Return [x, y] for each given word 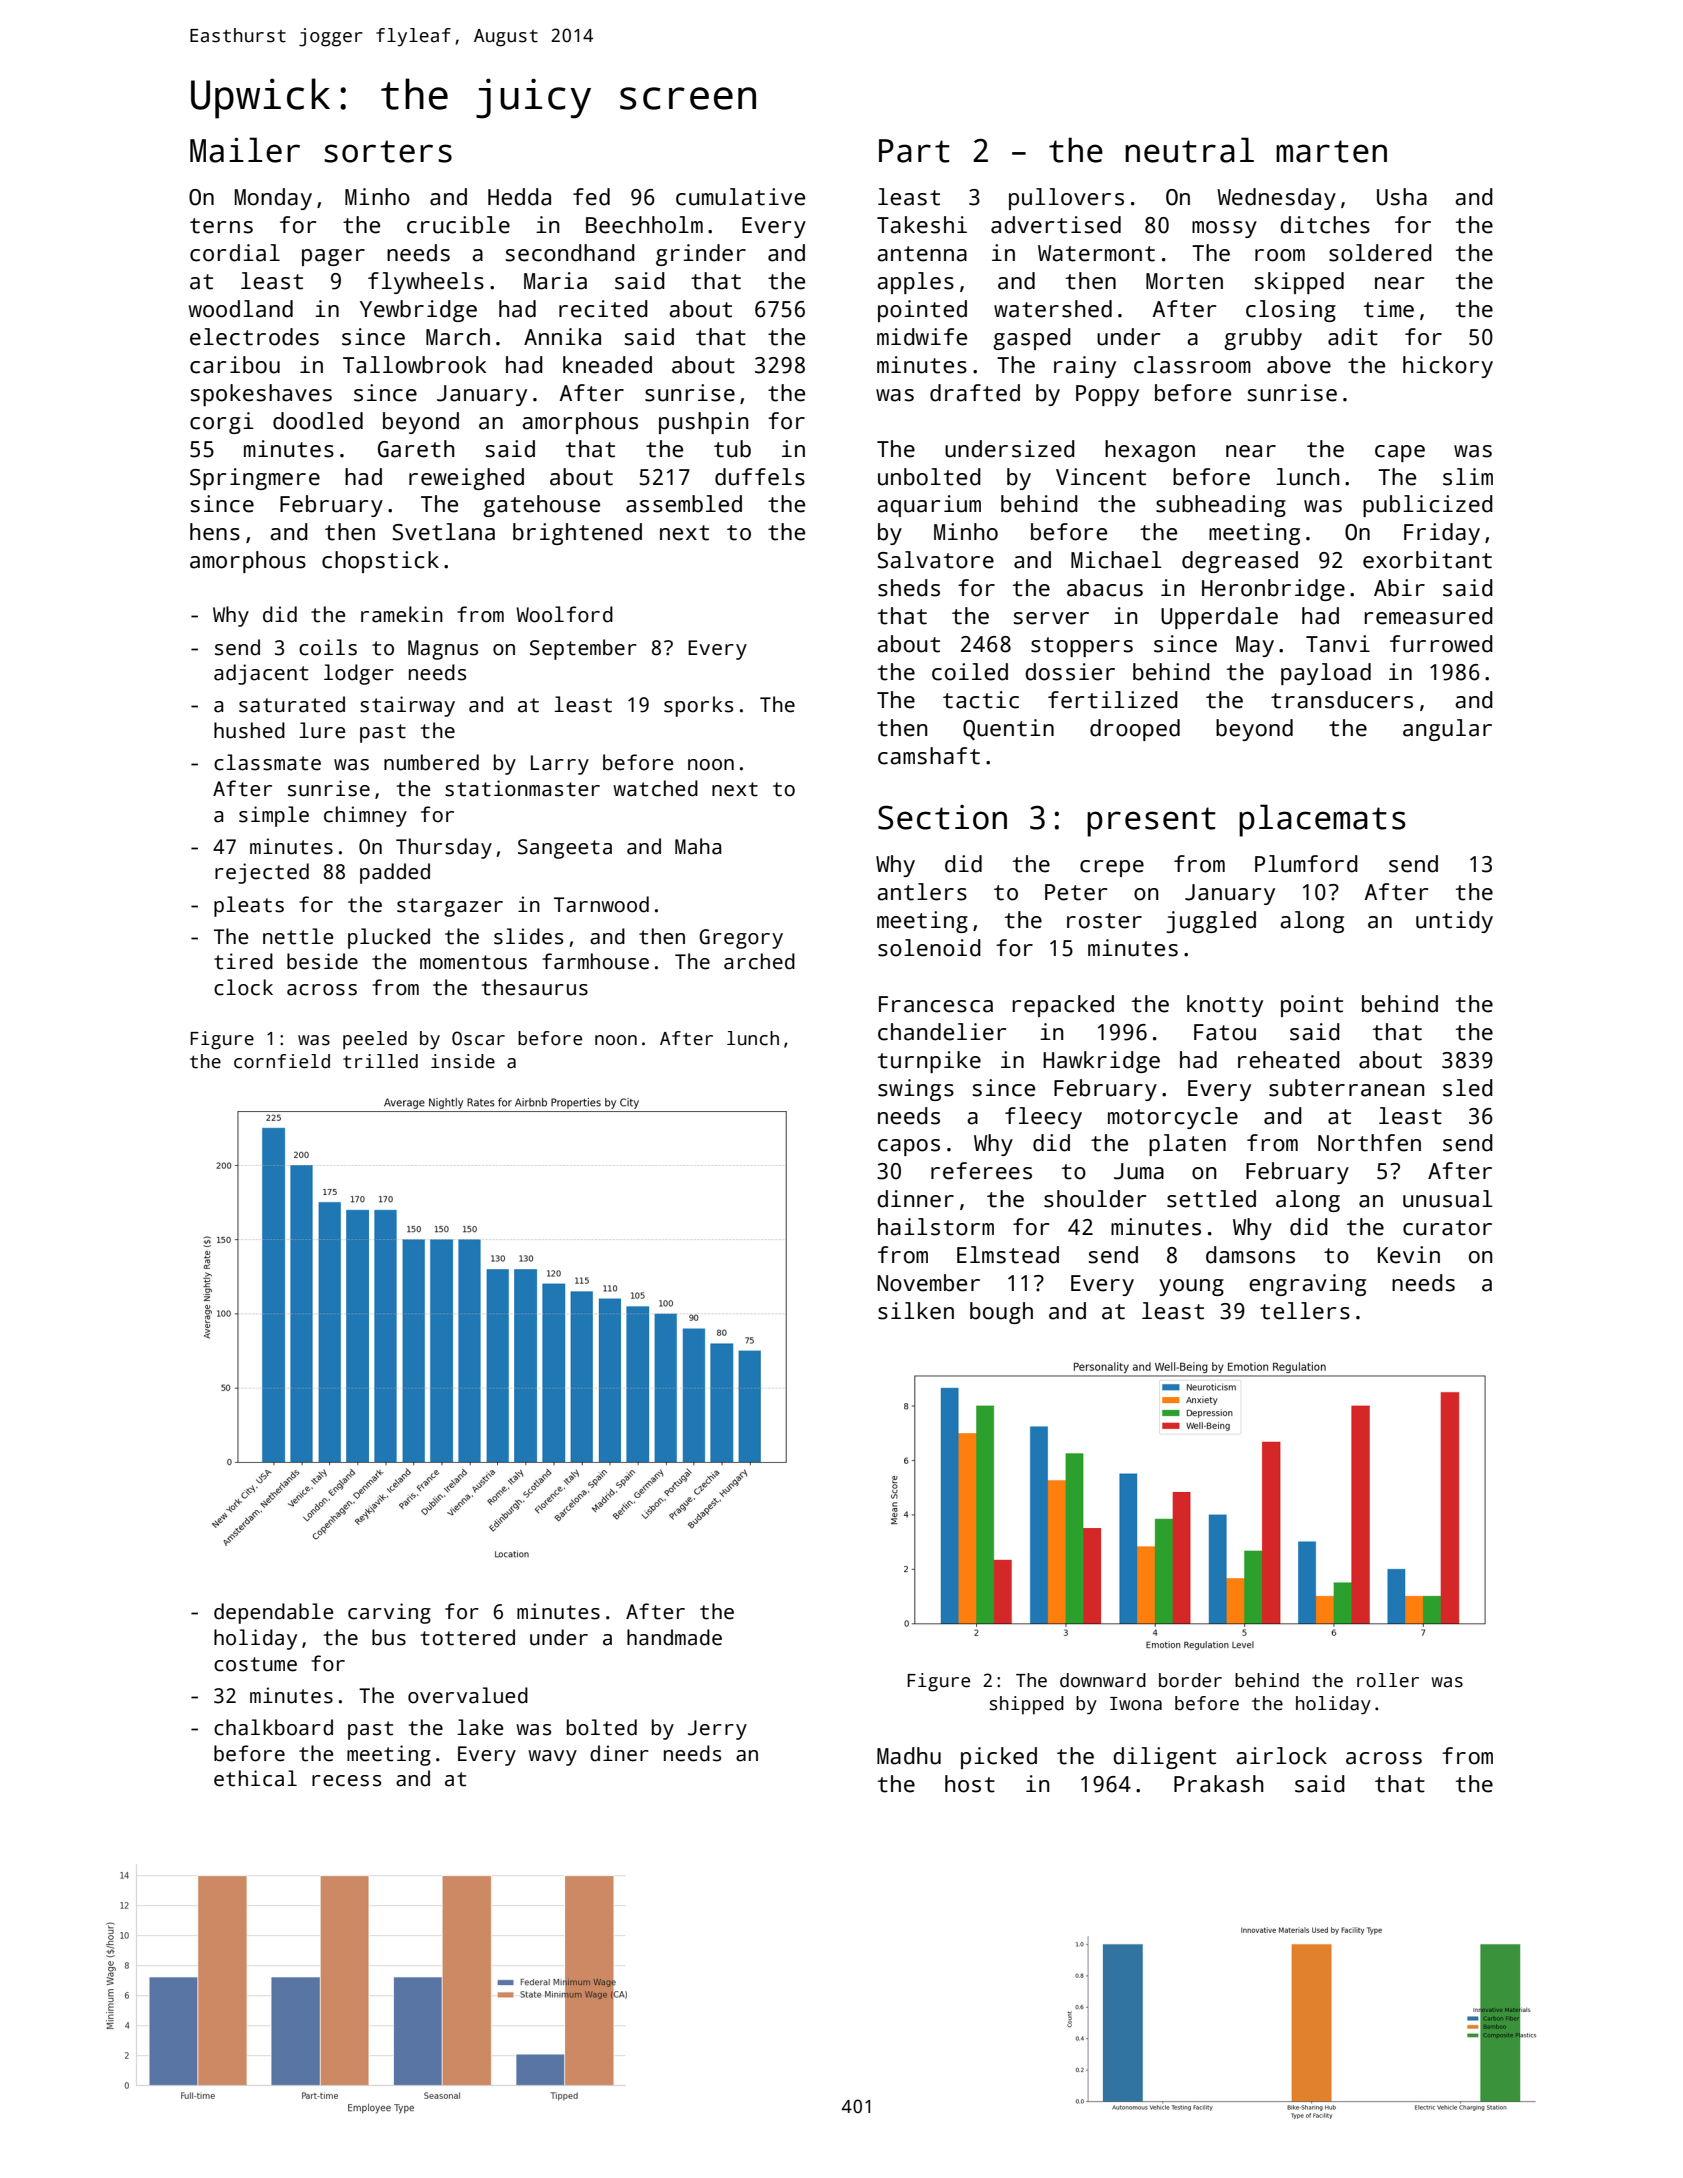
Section [942, 817]
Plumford [1306, 864]
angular [1447, 730]
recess [346, 1781]
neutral [1189, 150]
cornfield [282, 1061]
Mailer [245, 150]
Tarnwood [601, 904]
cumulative [740, 197]
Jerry [717, 1730]
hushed [249, 730]
